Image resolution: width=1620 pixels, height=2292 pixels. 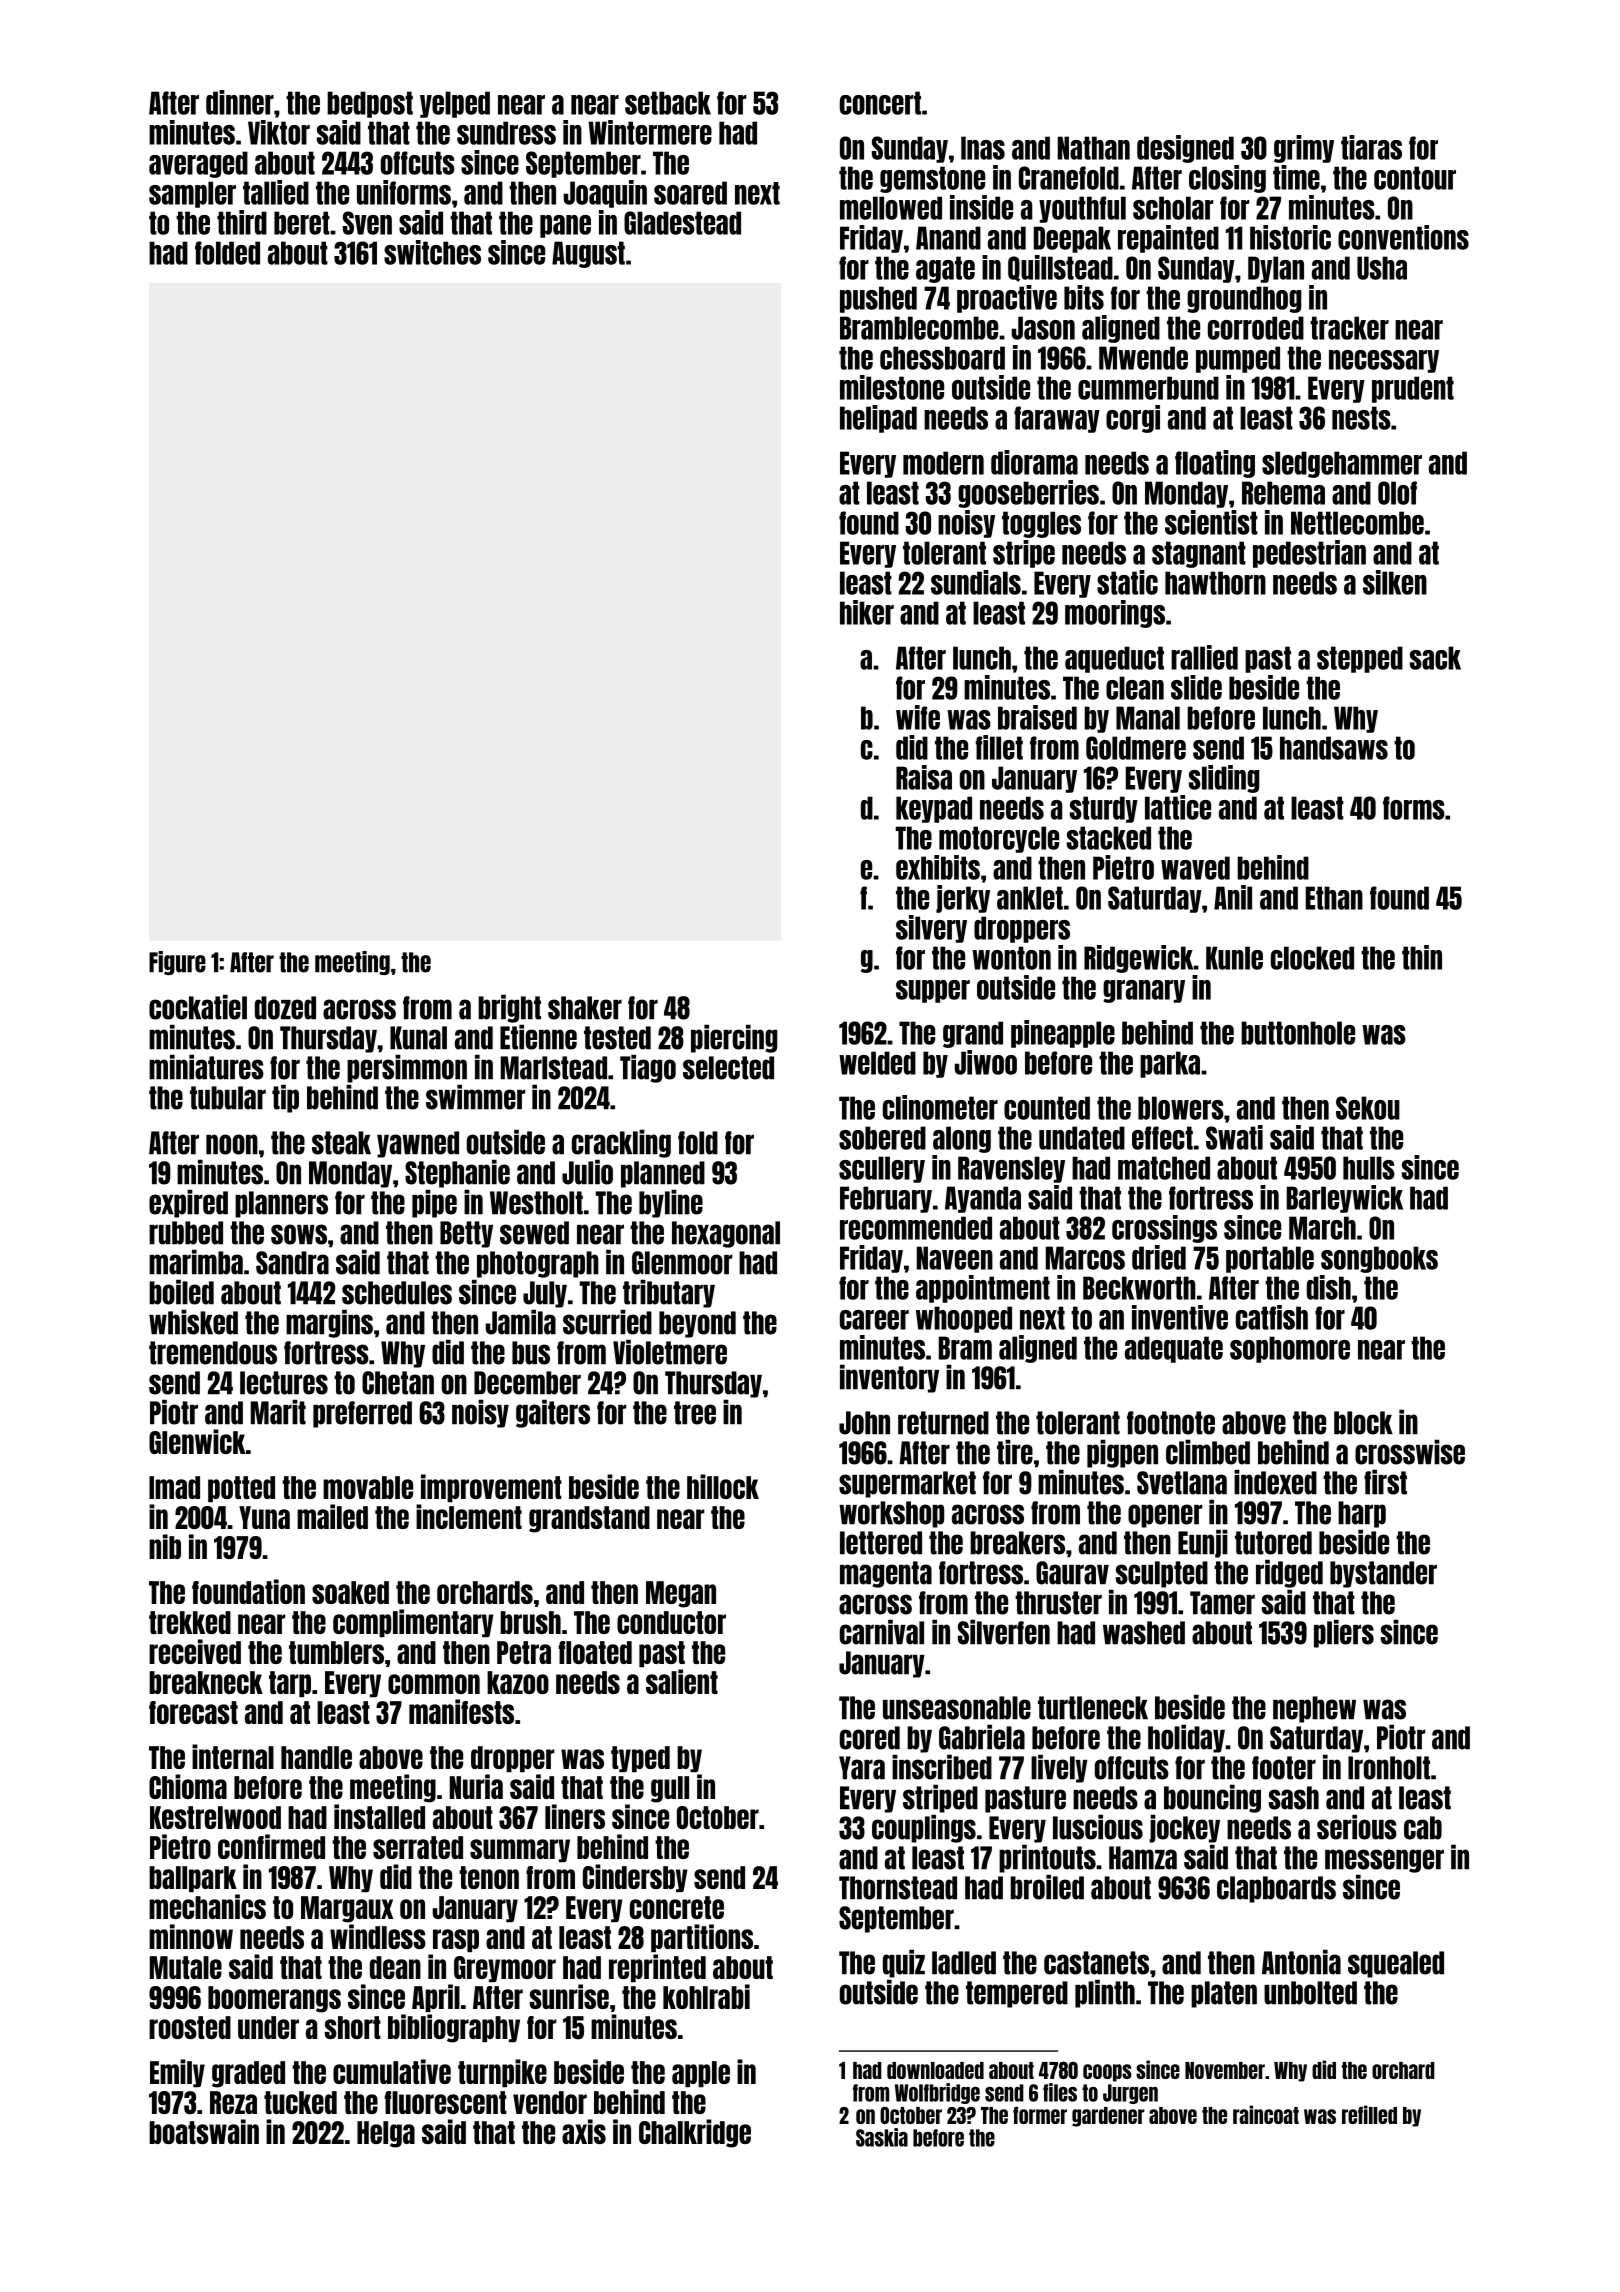 What do you see at coordinates (1371, 147) in the document?
I see `tiaras` at bounding box center [1371, 147].
